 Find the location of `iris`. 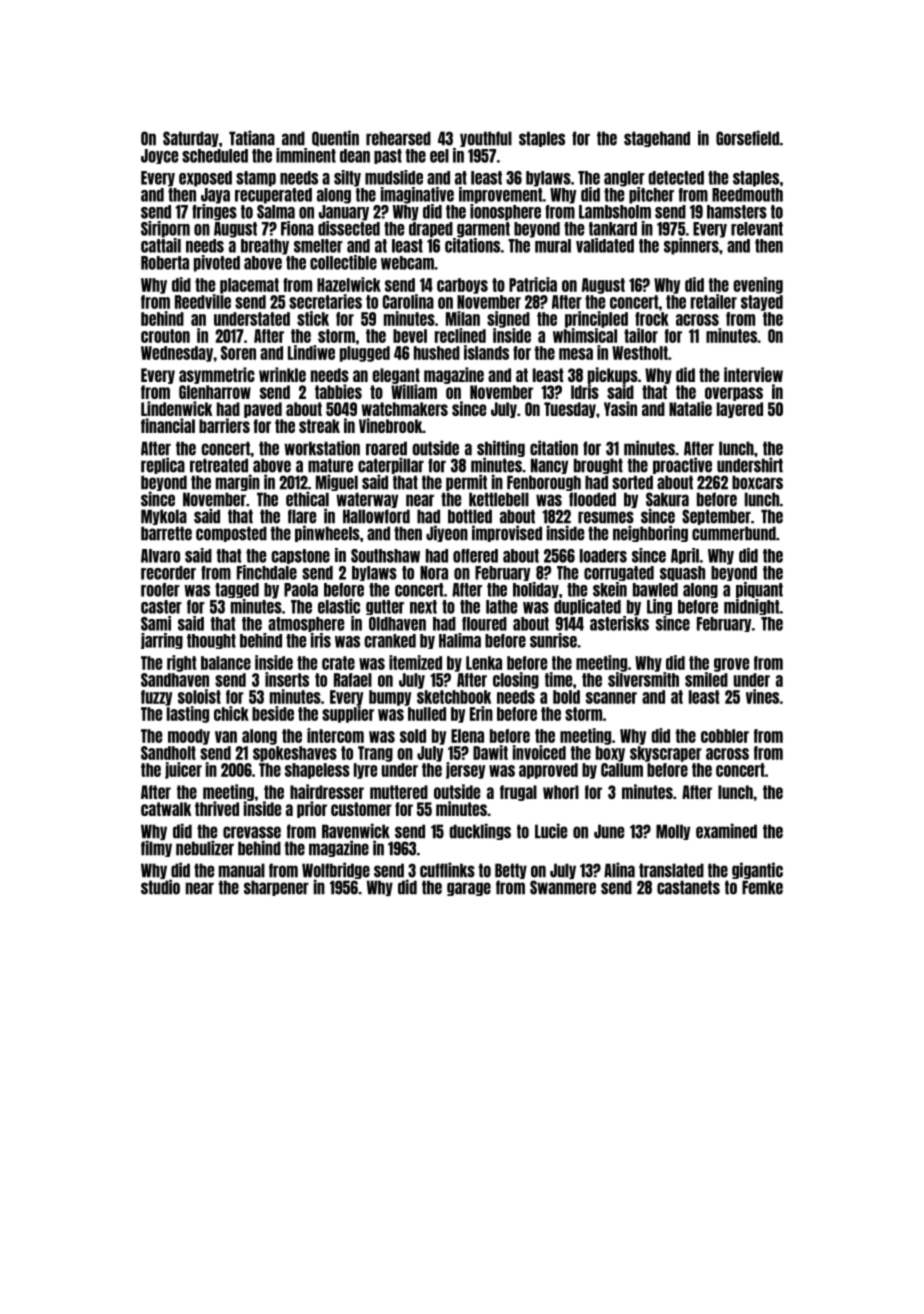

iris is located at coordinates (321, 640).
